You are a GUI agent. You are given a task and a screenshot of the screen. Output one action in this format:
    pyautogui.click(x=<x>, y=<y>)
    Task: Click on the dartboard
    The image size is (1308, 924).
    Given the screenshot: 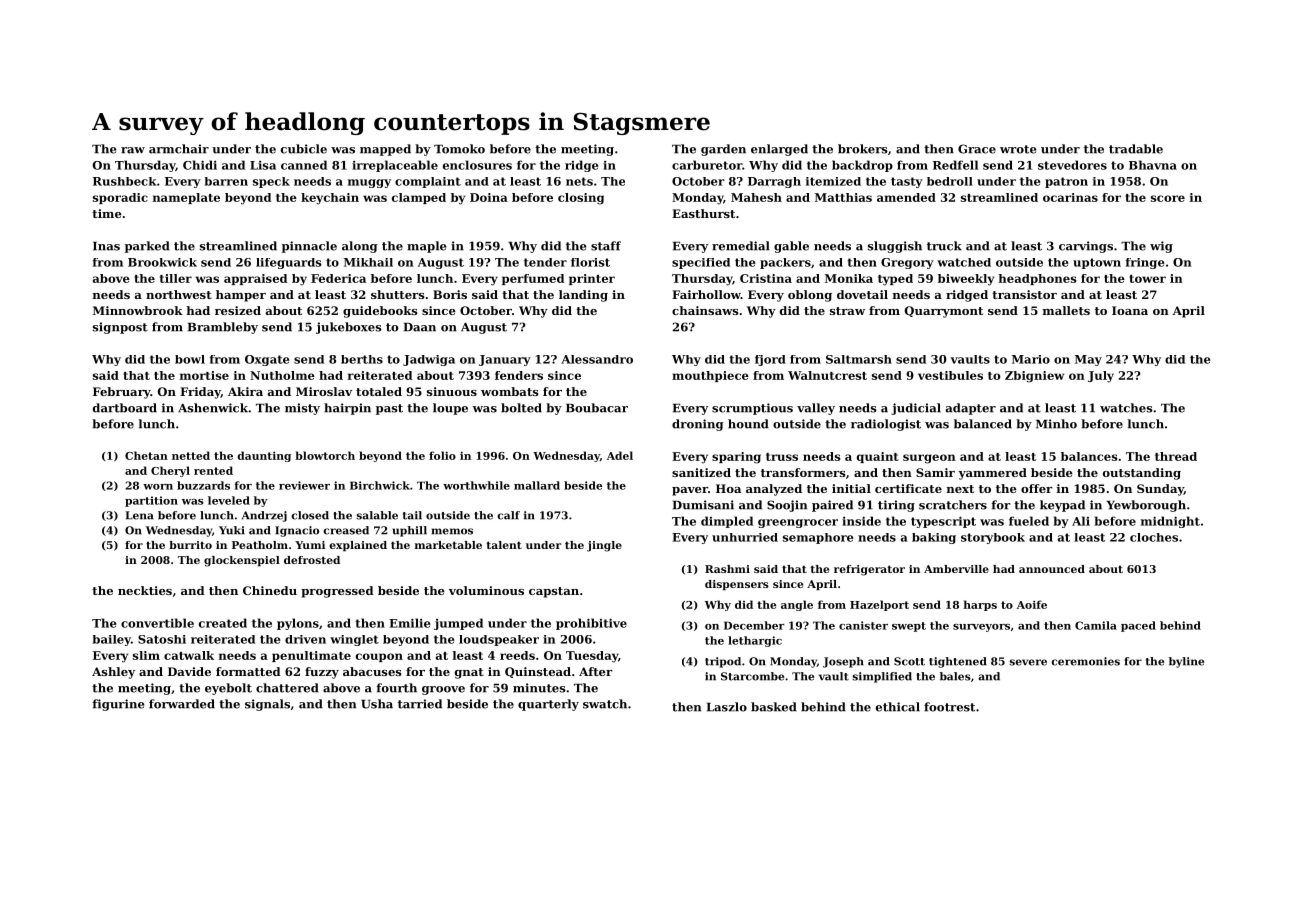 What is the action you would take?
    pyautogui.click(x=125, y=408)
